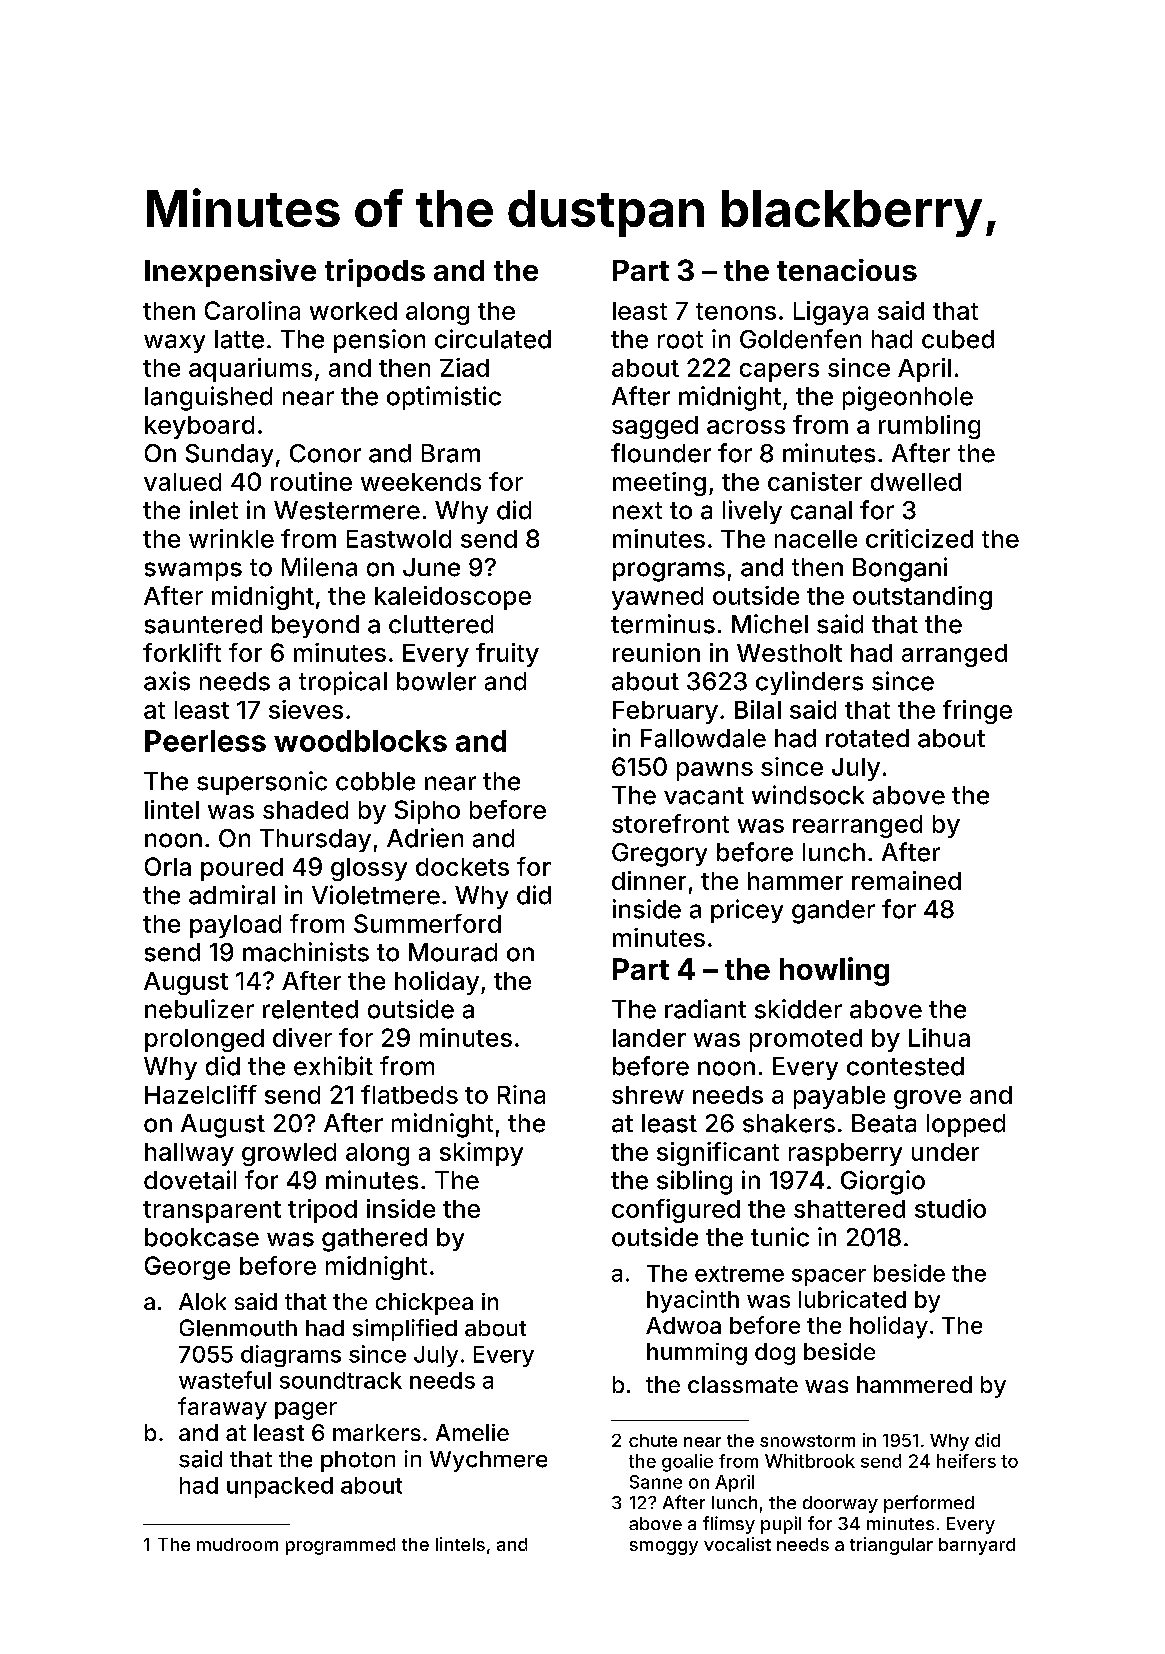  I want to click on configured, so click(676, 1211).
